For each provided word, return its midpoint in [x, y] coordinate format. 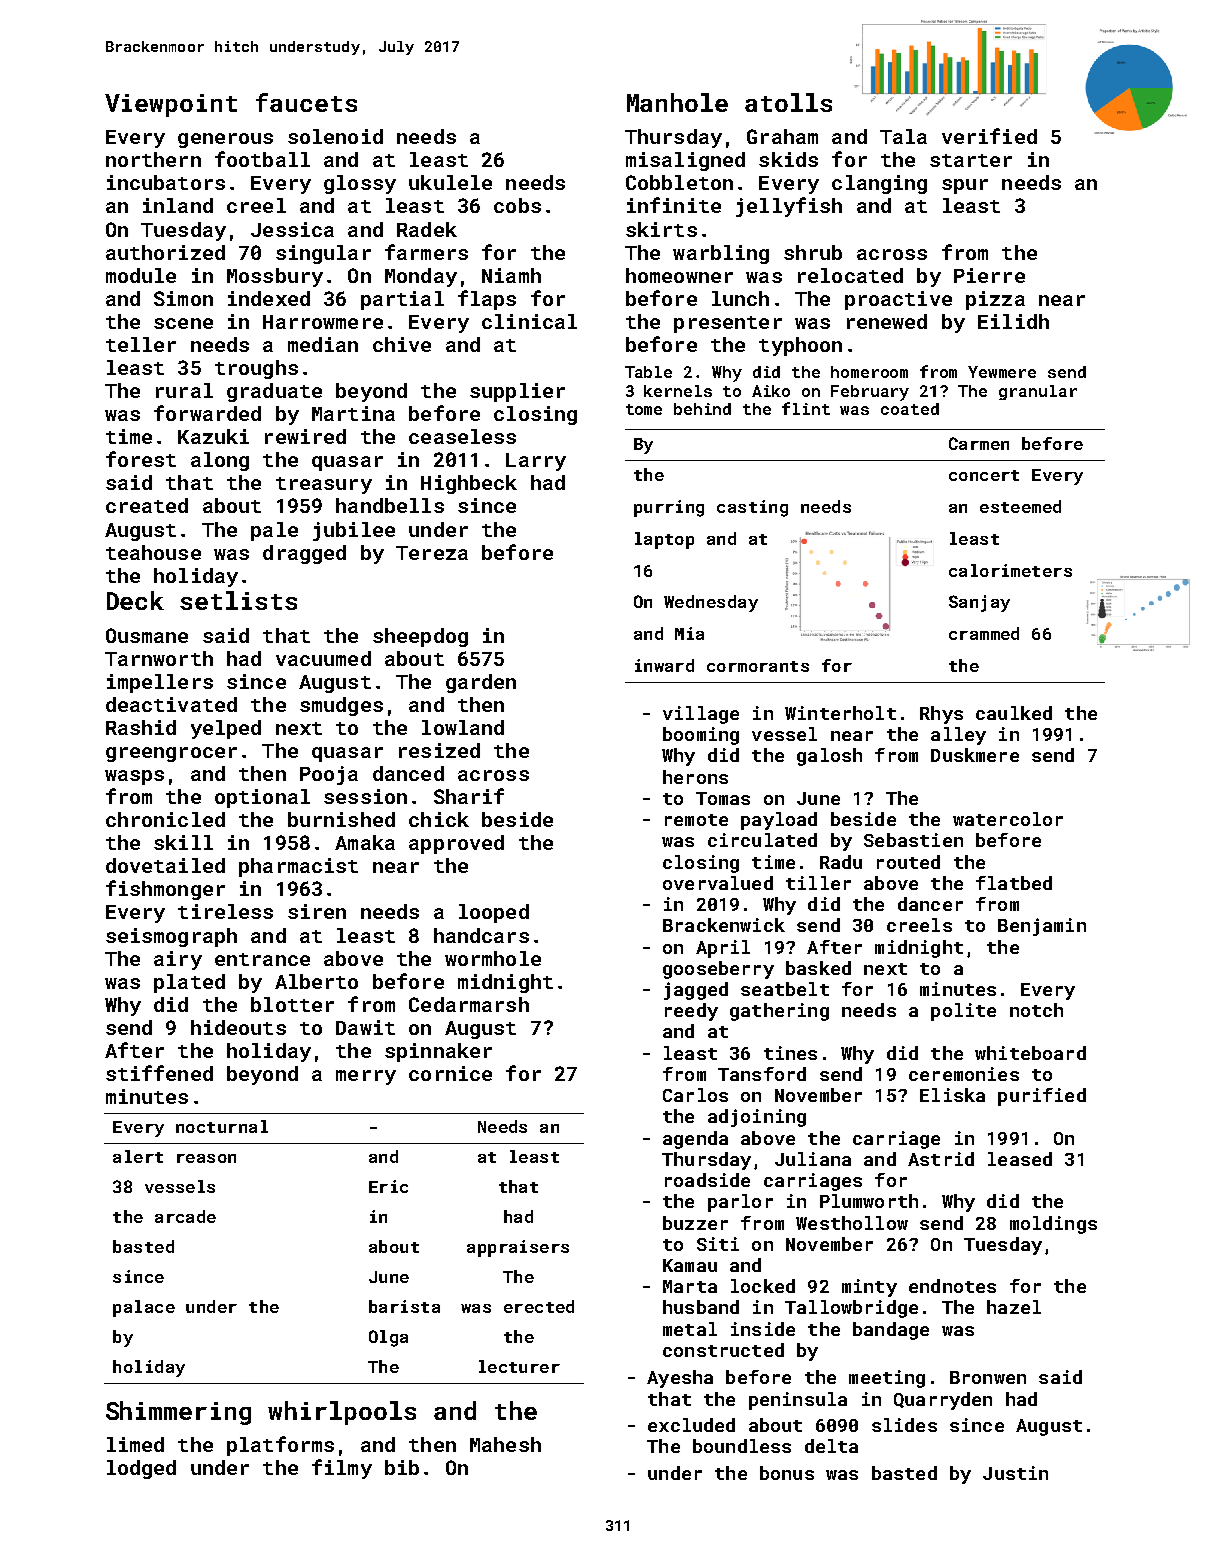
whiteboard [1030, 1053]
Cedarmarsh [469, 1004]
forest [141, 459]
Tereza [432, 553]
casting [752, 508]
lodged [141, 1469]
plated [189, 983]
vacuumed [323, 658]
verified [989, 136]
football [262, 159]
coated [910, 409]
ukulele [450, 182]
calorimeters [1010, 570]
